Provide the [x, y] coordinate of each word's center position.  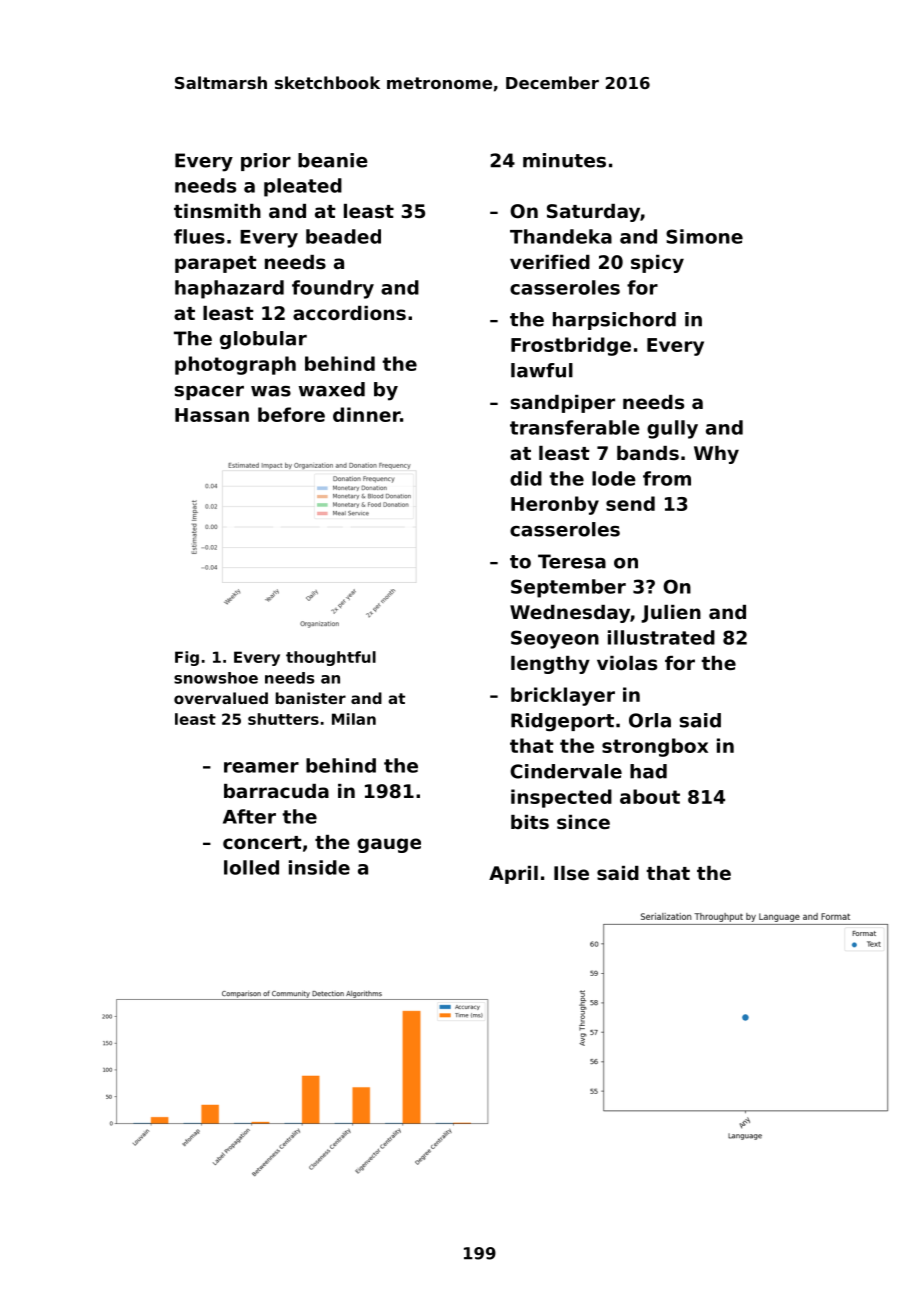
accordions [349, 313]
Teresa [572, 561]
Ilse [571, 873]
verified [550, 262]
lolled [251, 867]
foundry [333, 289]
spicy [657, 264]
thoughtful [331, 658]
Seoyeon [555, 639]
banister [311, 698]
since [583, 822]
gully [672, 429]
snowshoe [216, 678]
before [291, 414]
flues [199, 236]
